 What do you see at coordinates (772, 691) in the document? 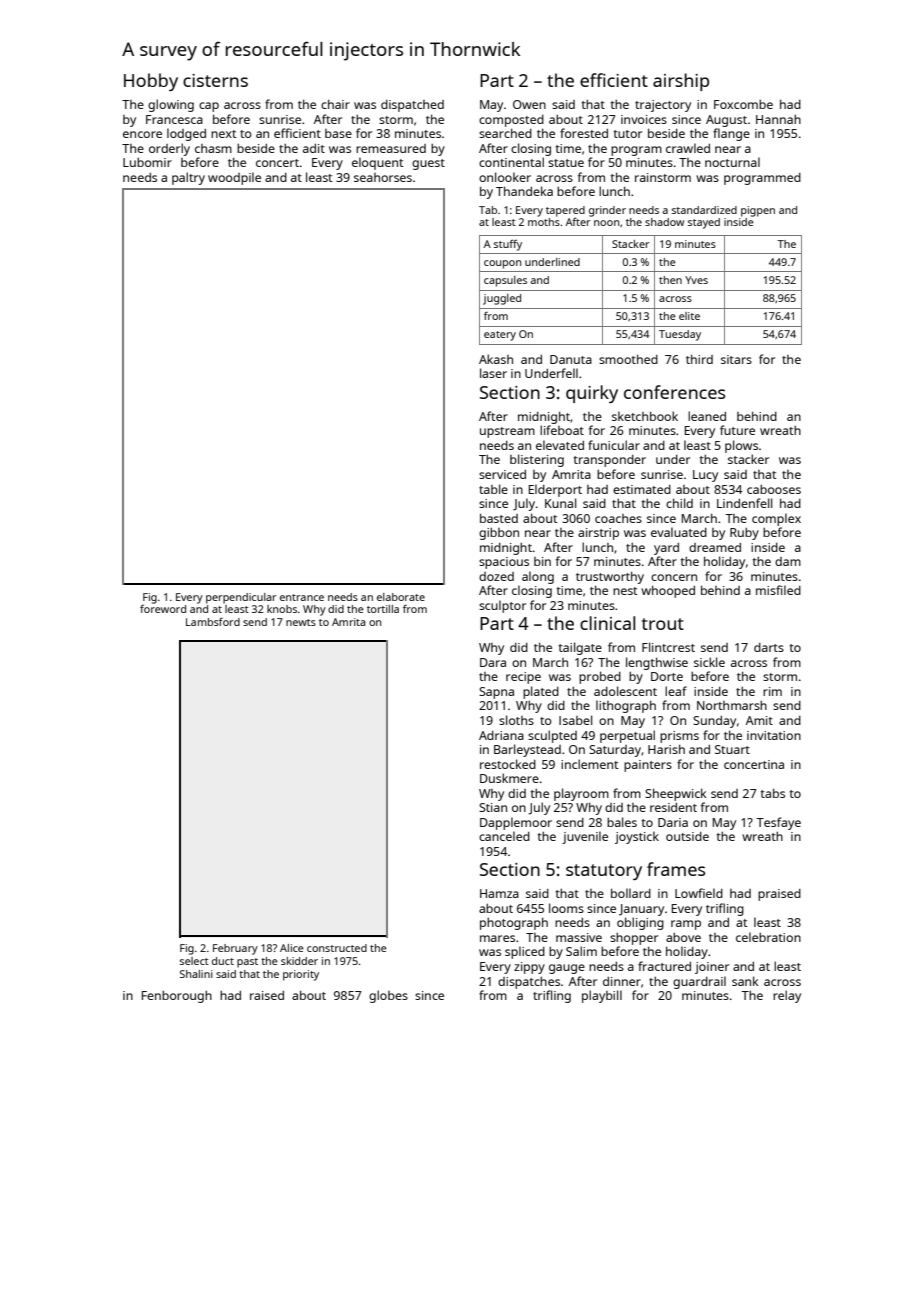
I see `rim` at bounding box center [772, 691].
